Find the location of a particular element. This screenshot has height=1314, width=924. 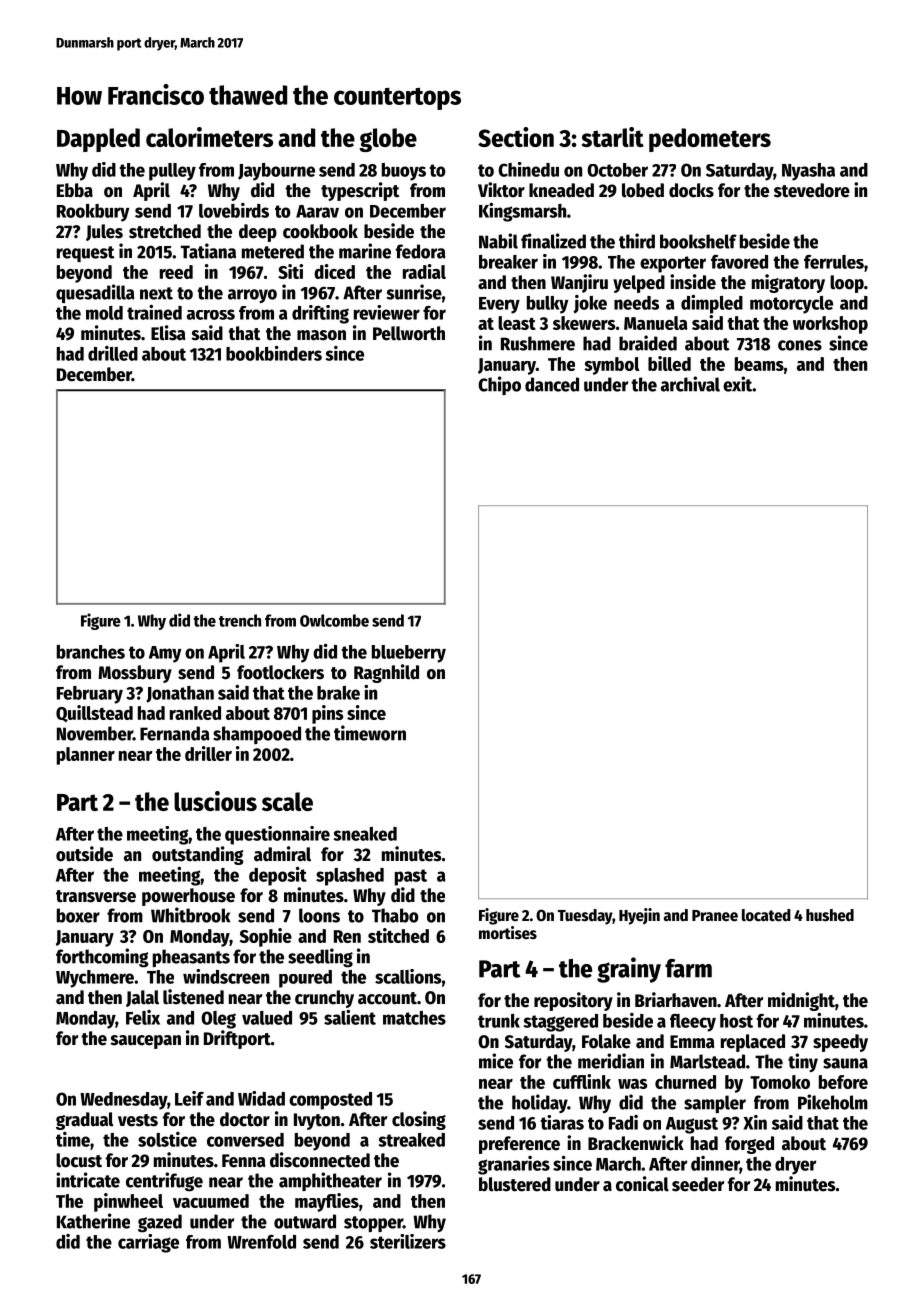

Wychmere is located at coordinates (95, 979).
